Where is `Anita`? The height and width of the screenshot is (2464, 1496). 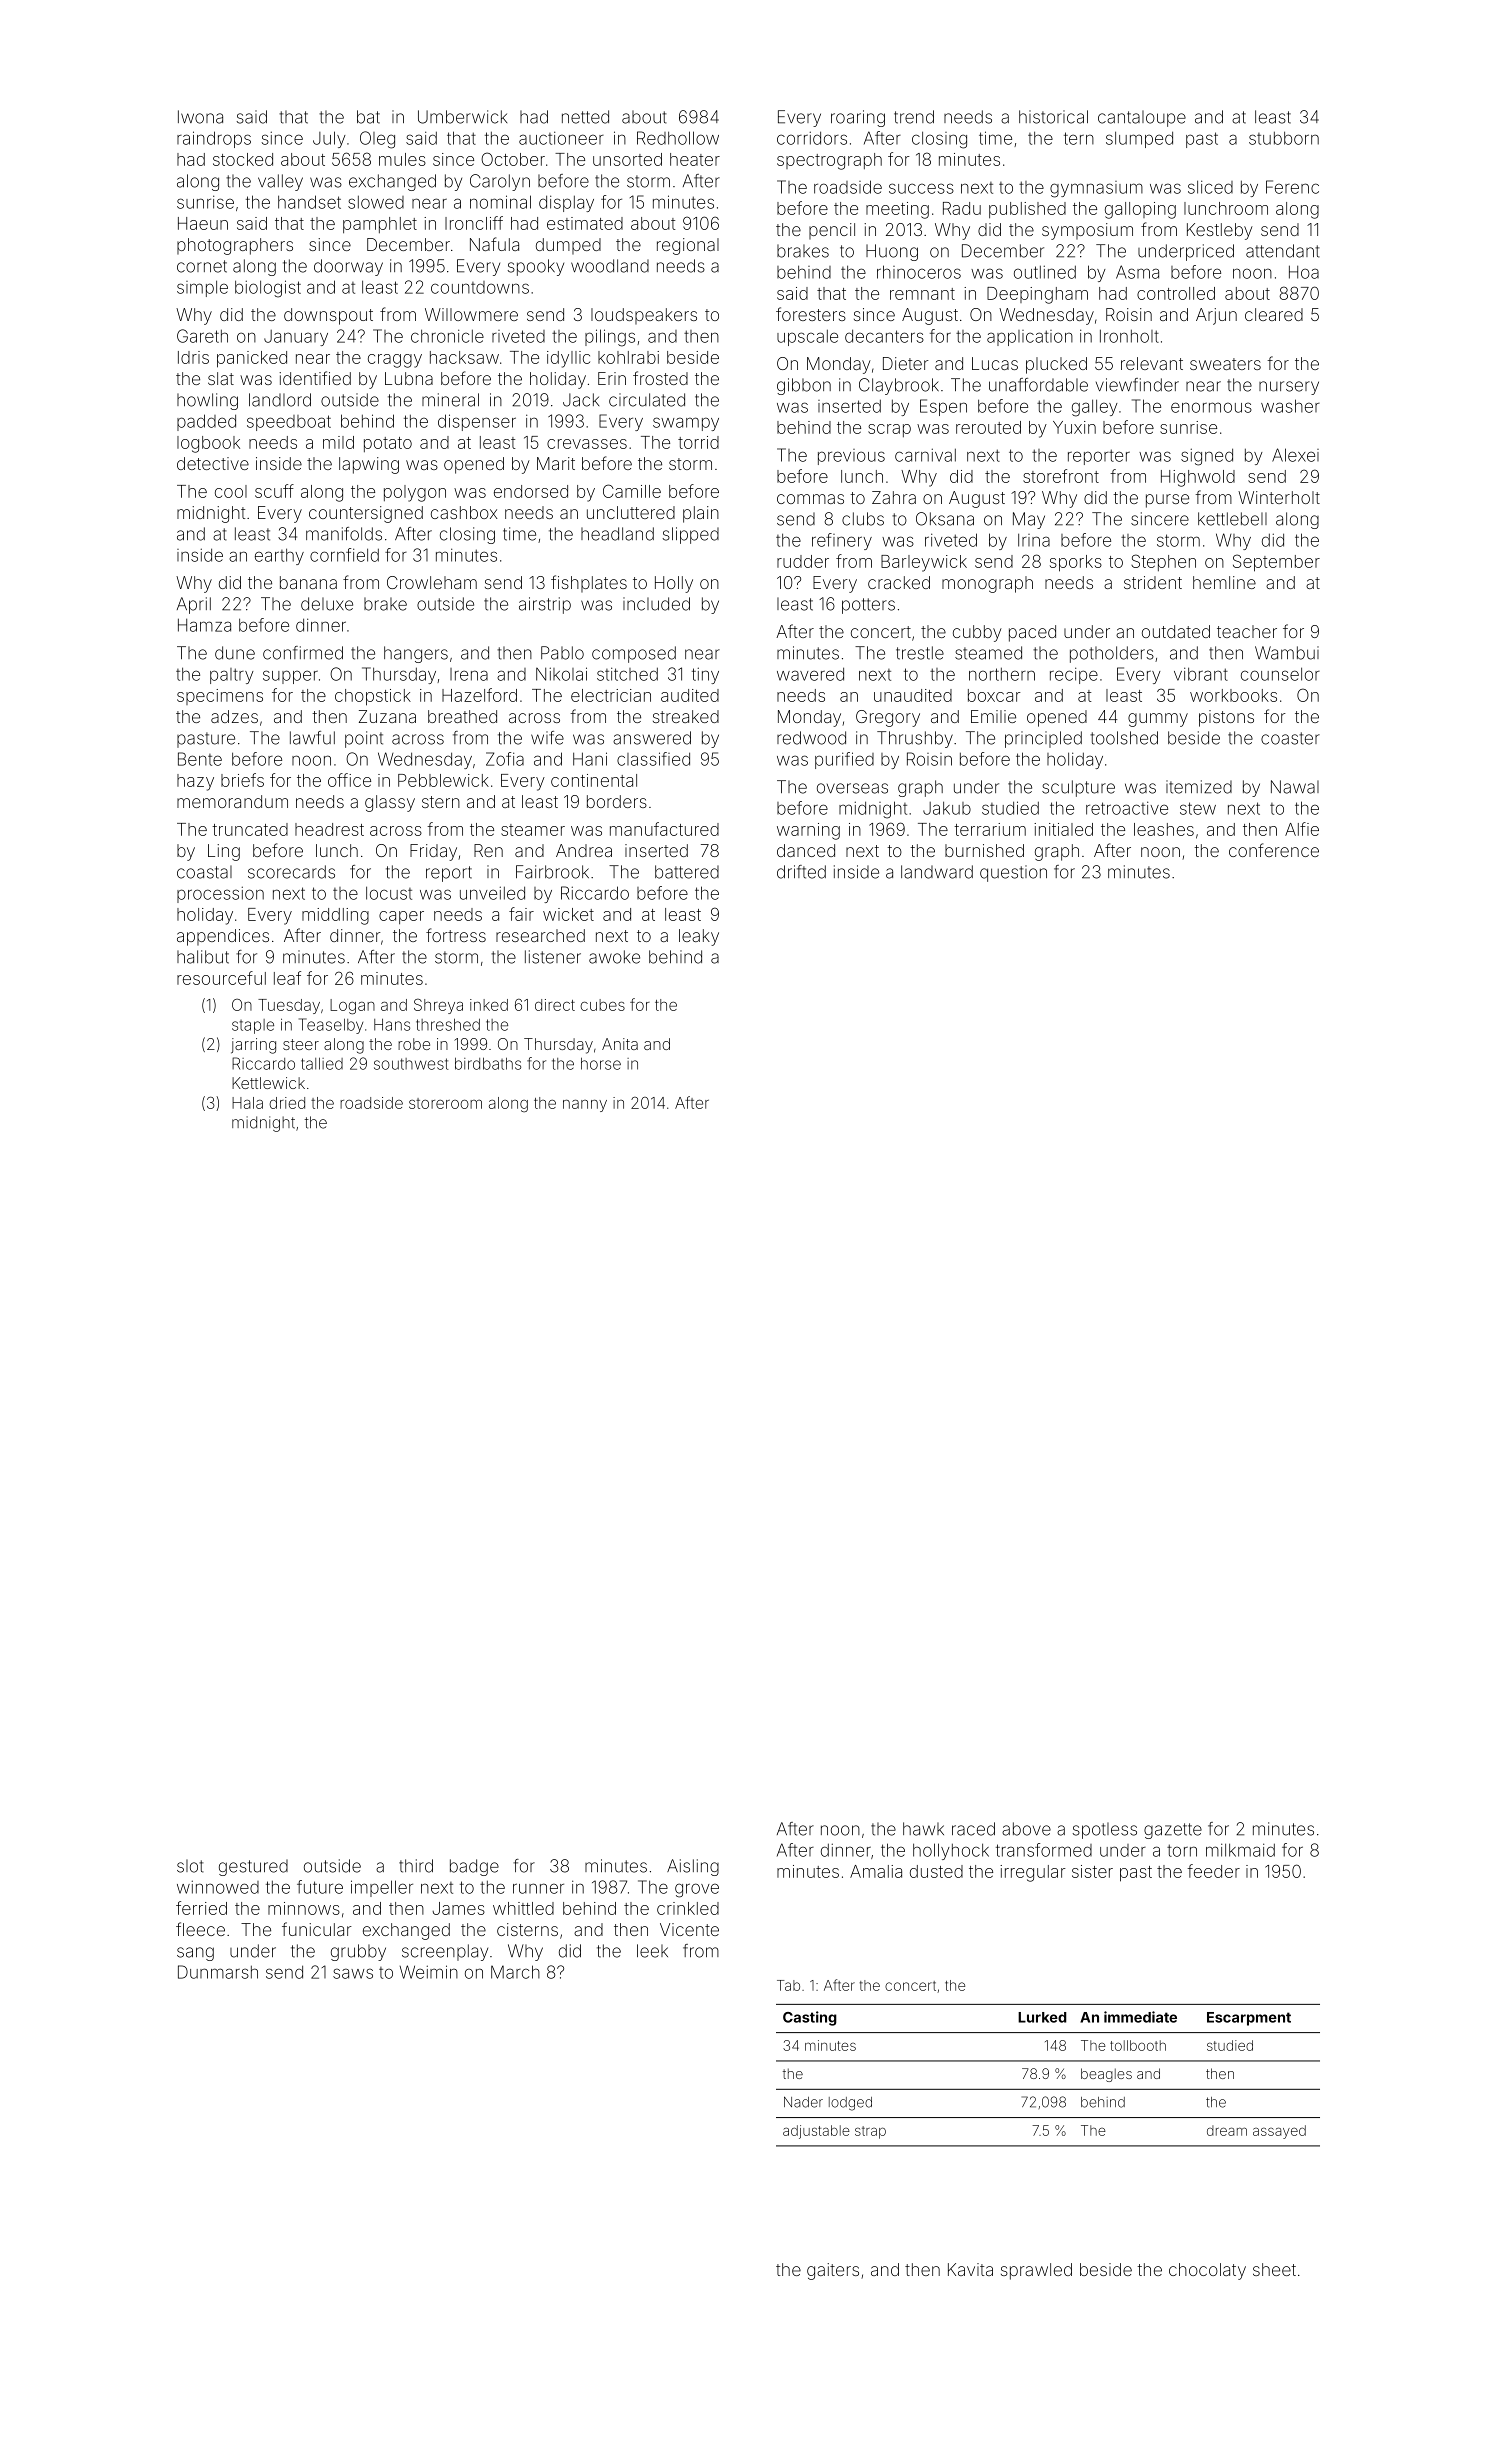 Anita is located at coordinates (620, 1044).
